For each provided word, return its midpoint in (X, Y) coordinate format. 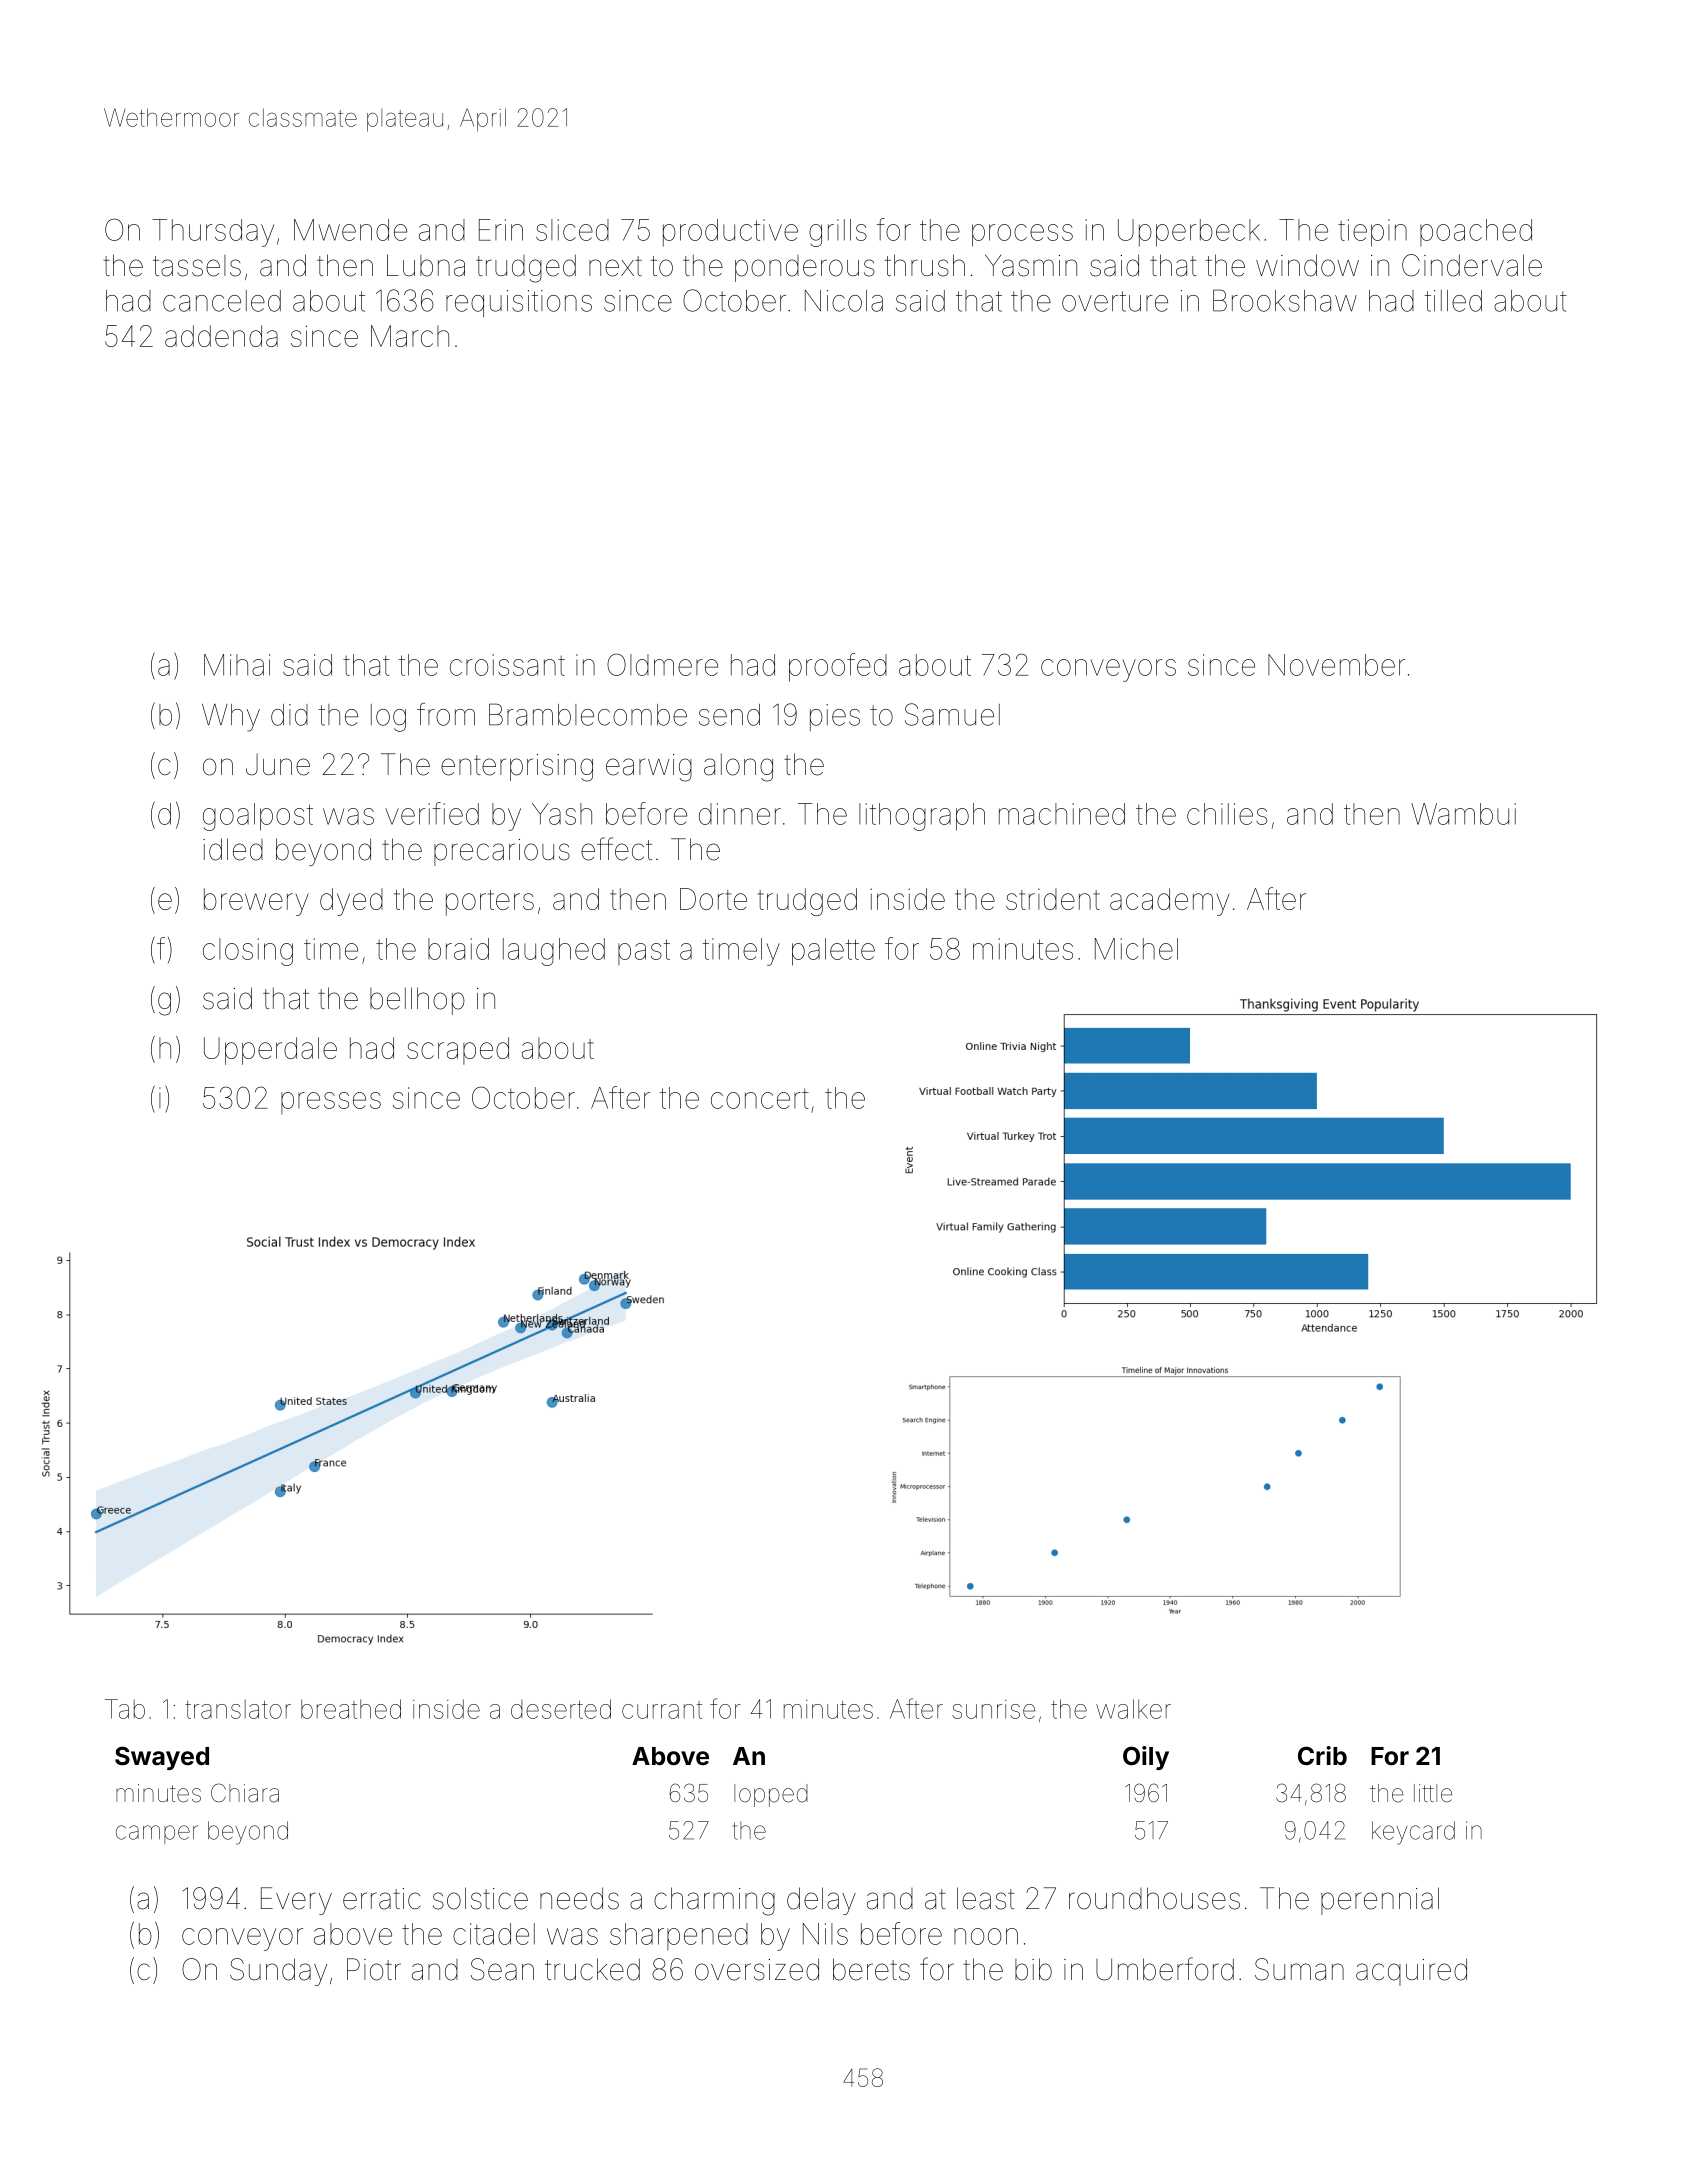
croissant (507, 665)
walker (1133, 1709)
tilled (1453, 301)
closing (248, 952)
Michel (1136, 949)
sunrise (993, 1709)
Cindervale (1472, 265)
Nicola (844, 301)
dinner (740, 814)
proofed (838, 667)
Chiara (245, 1793)
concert (760, 1099)
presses (331, 1103)
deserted (561, 1709)
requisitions (519, 303)
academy (1170, 902)
